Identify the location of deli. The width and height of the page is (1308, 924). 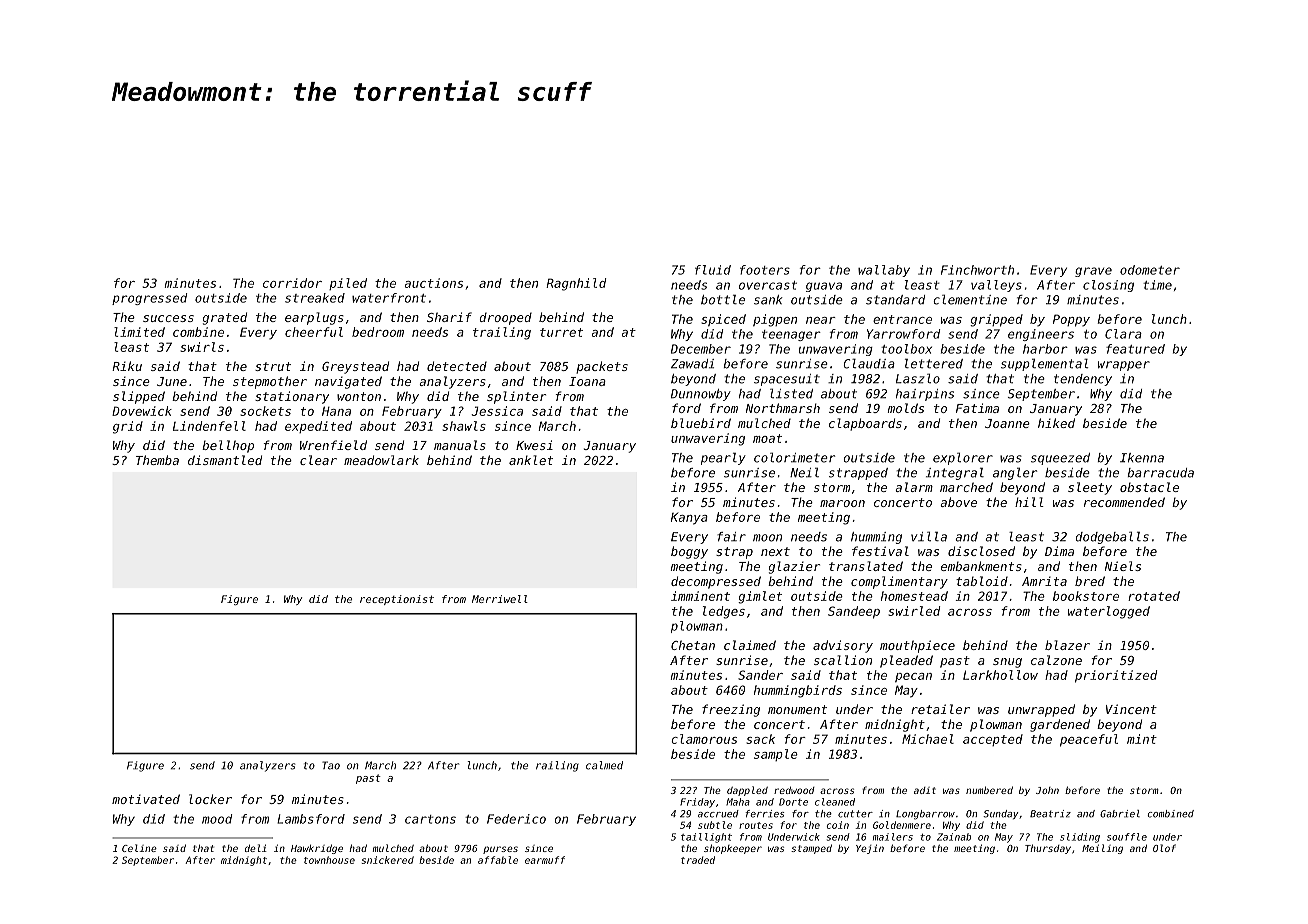
(256, 848).
